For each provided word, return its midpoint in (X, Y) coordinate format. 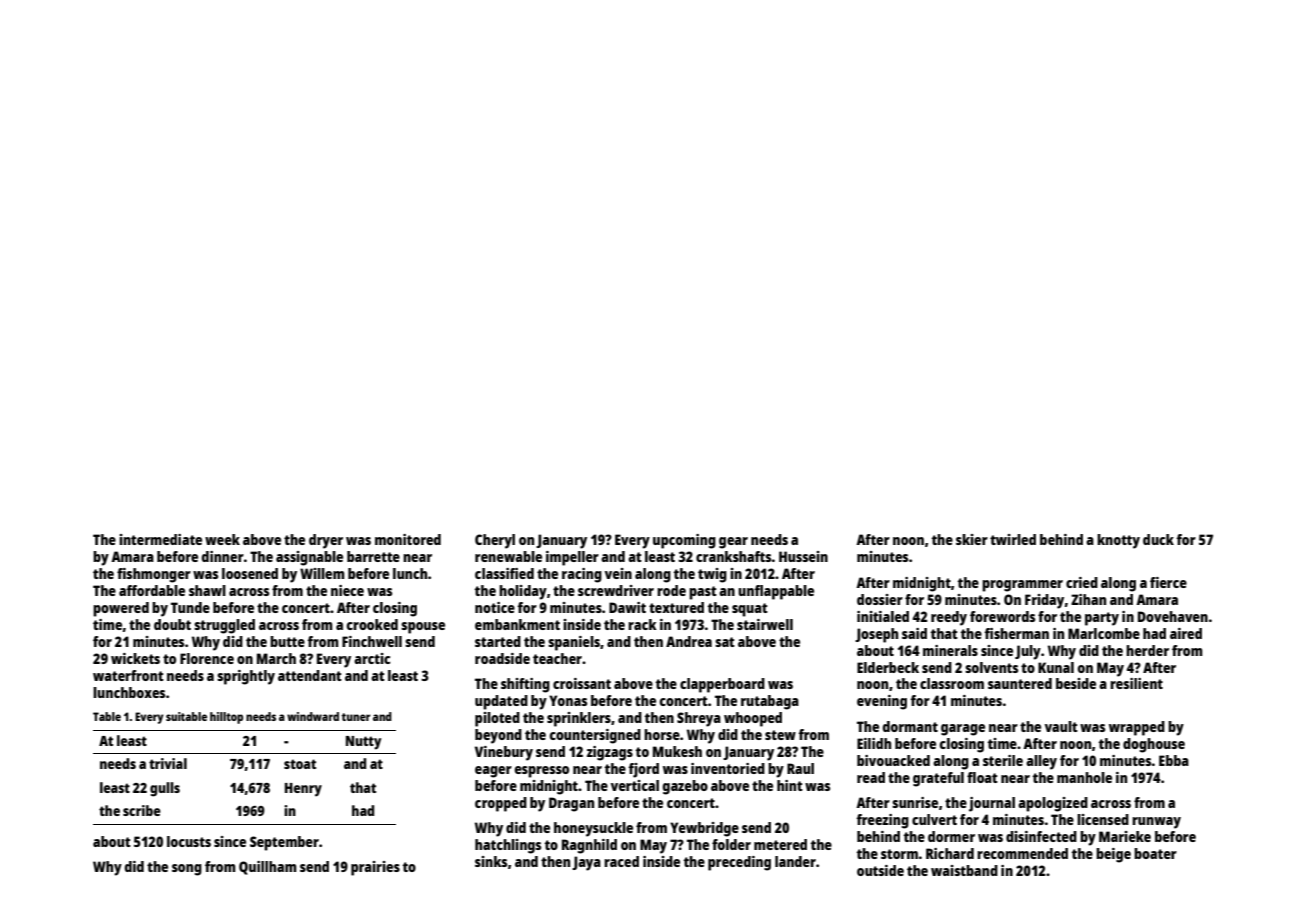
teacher (557, 658)
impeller (572, 558)
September (284, 843)
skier (972, 539)
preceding (739, 863)
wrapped (1137, 728)
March (276, 658)
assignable (309, 558)
